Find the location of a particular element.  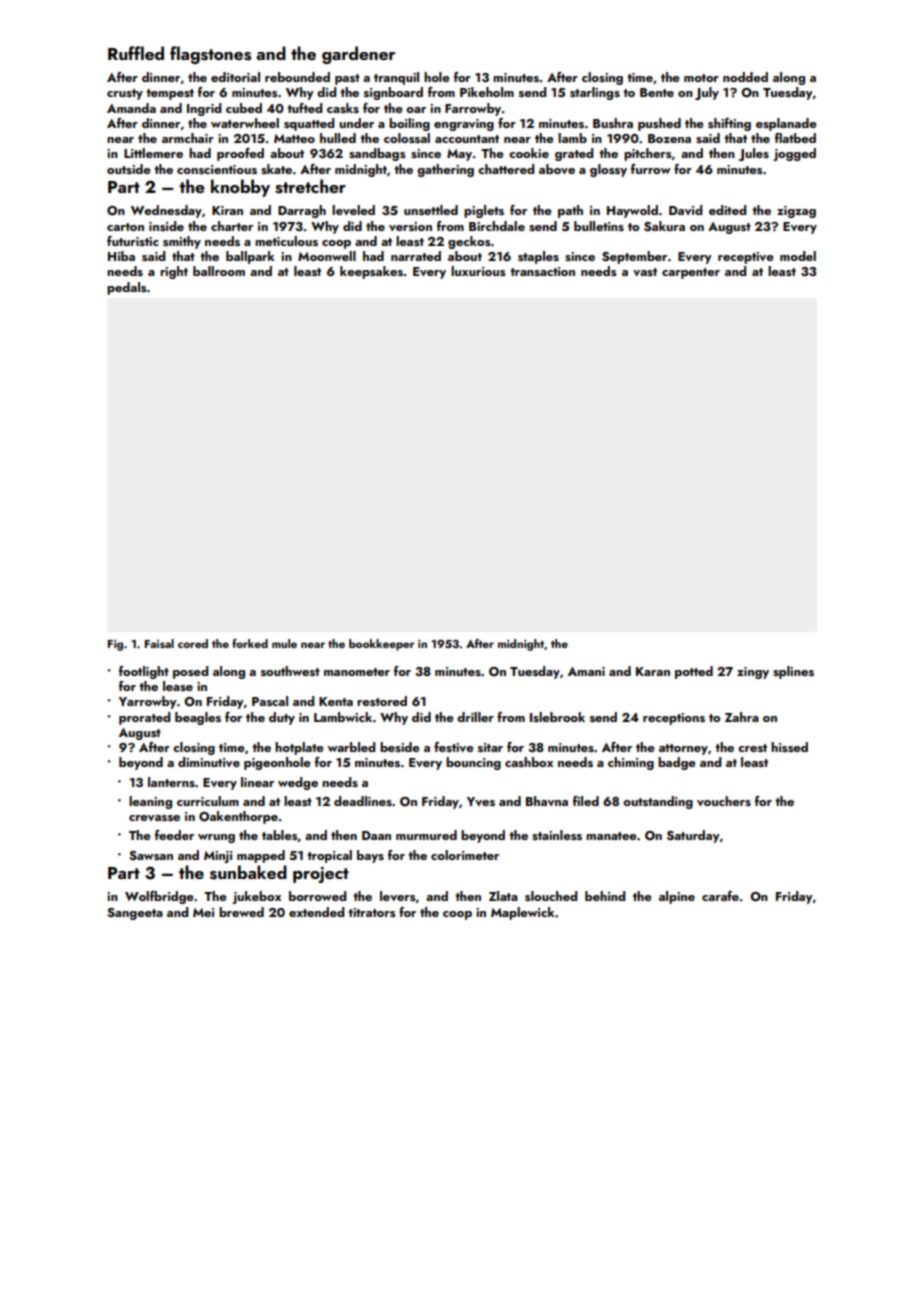

festive is located at coordinates (454, 747).
